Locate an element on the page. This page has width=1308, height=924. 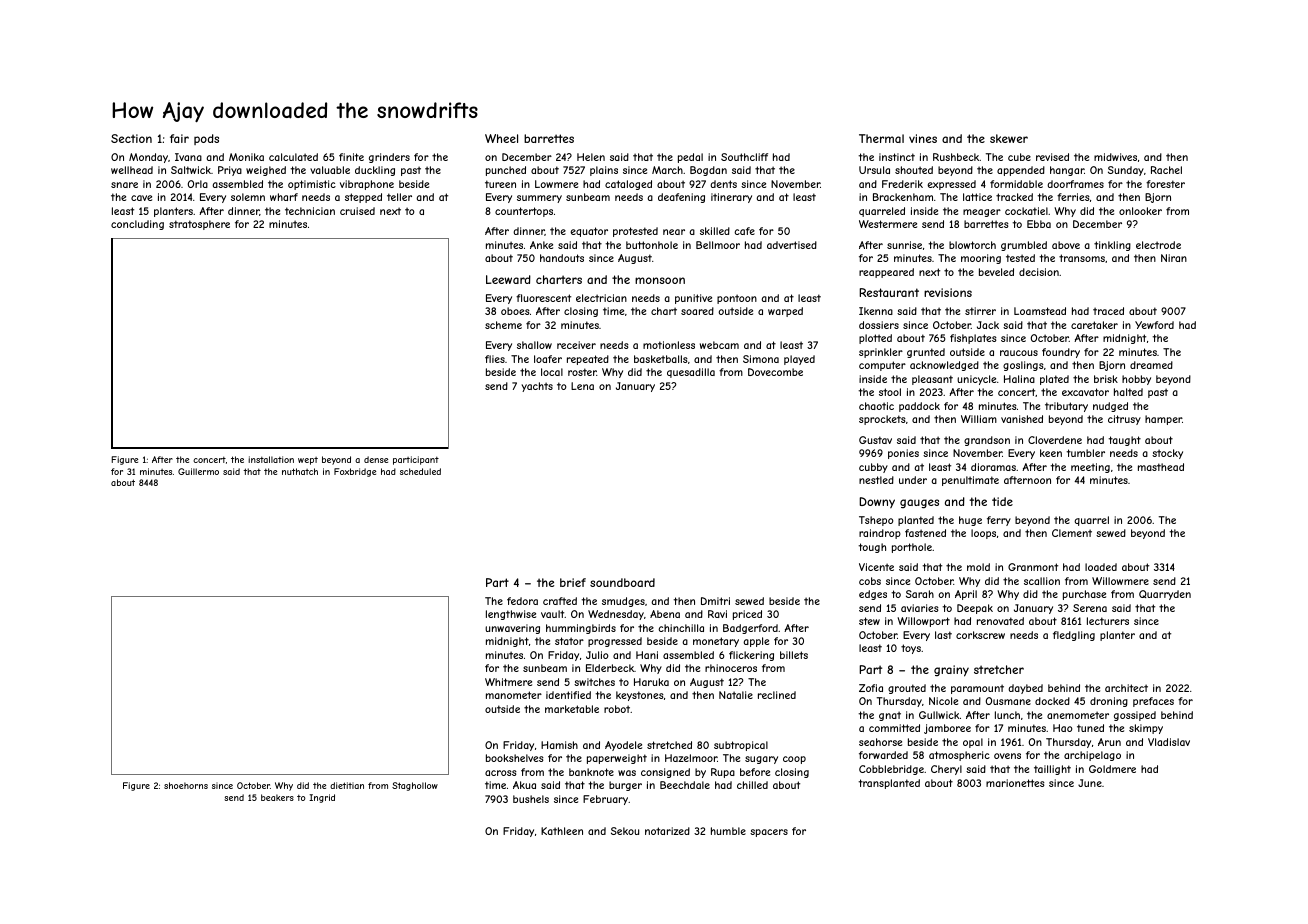
traced is located at coordinates (1108, 311).
